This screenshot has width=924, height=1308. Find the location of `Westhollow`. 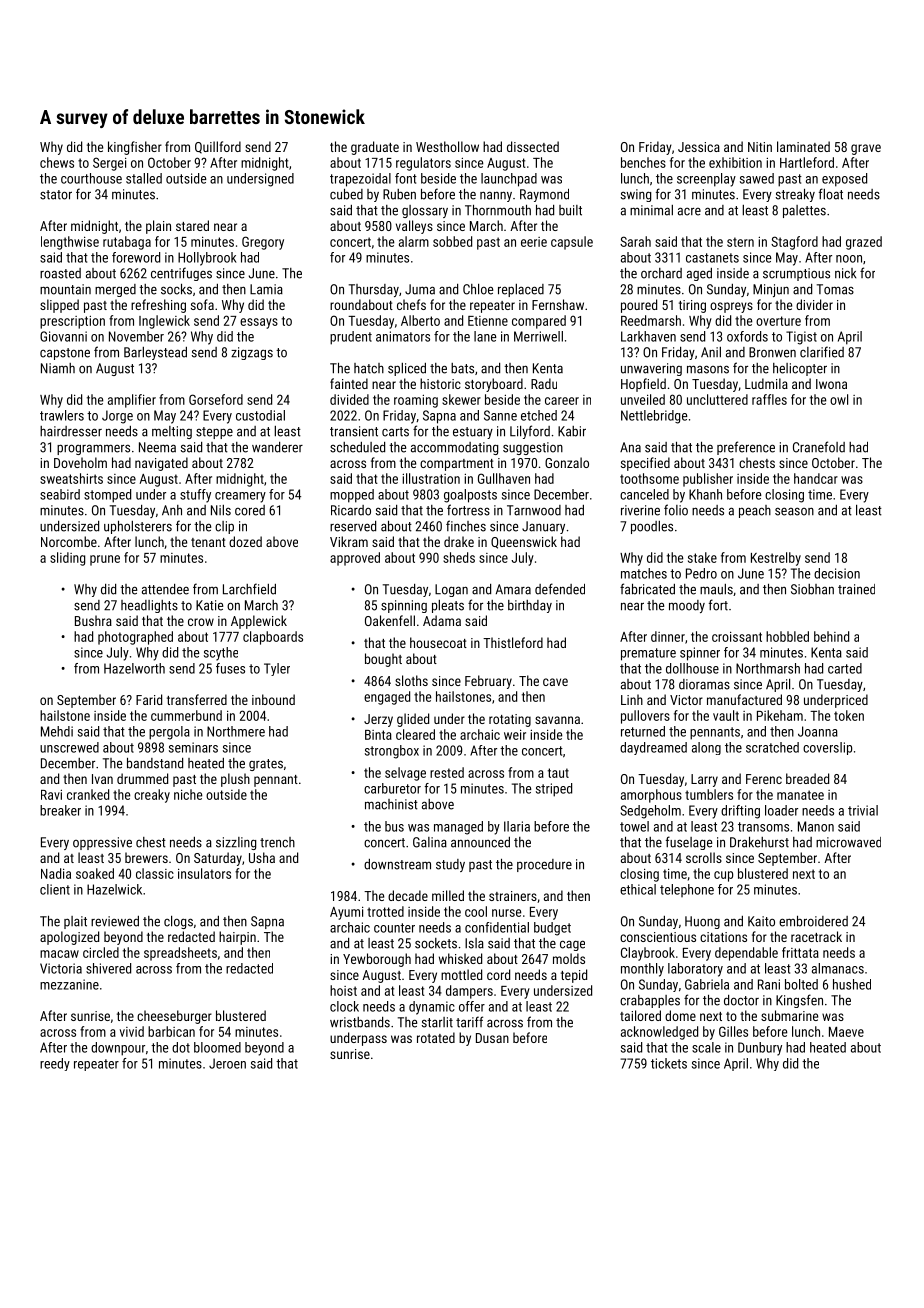

Westhollow is located at coordinates (447, 146).
